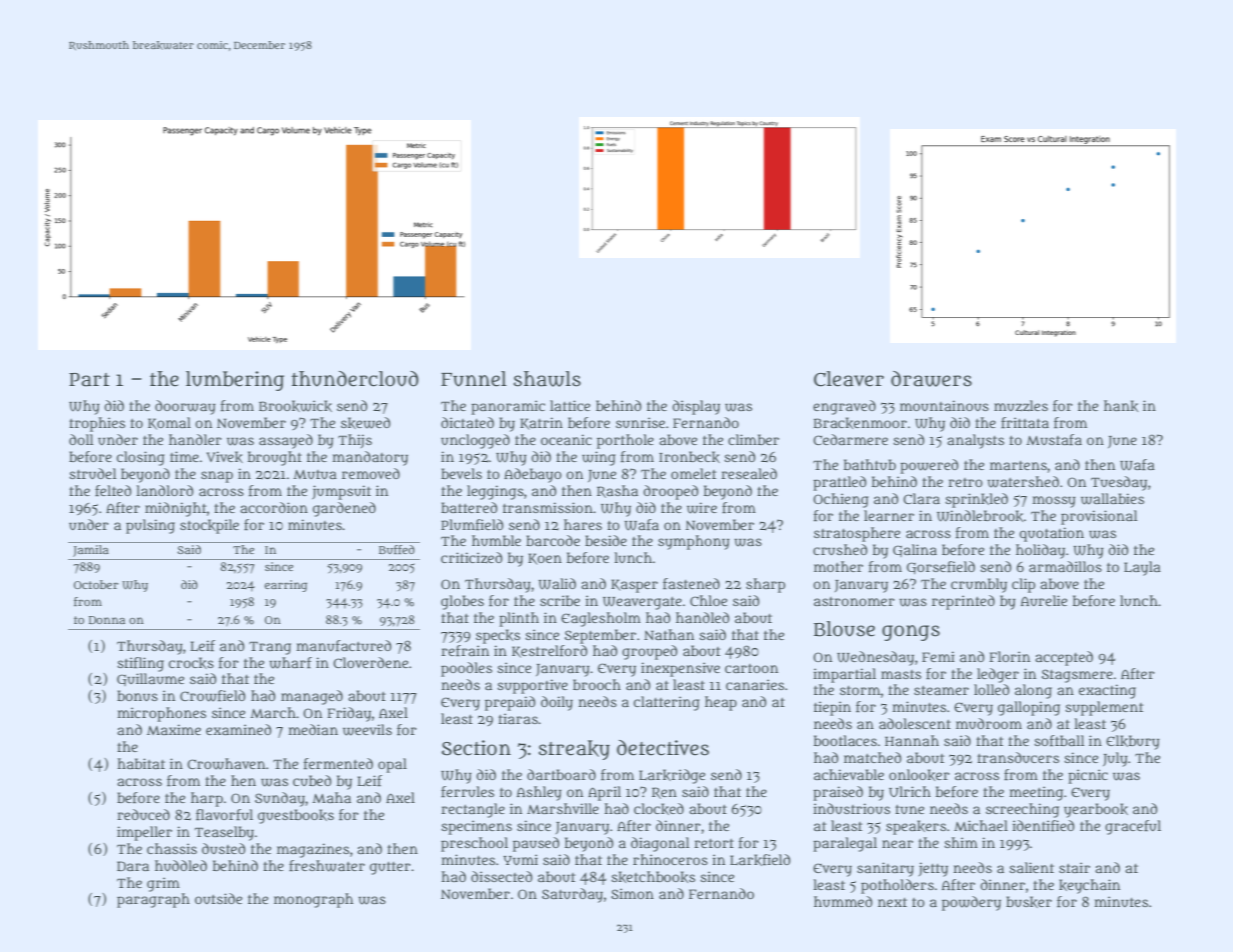 This screenshot has height=952, width=1233. Describe the element at coordinates (495, 492) in the screenshot. I see `leggings` at that location.
